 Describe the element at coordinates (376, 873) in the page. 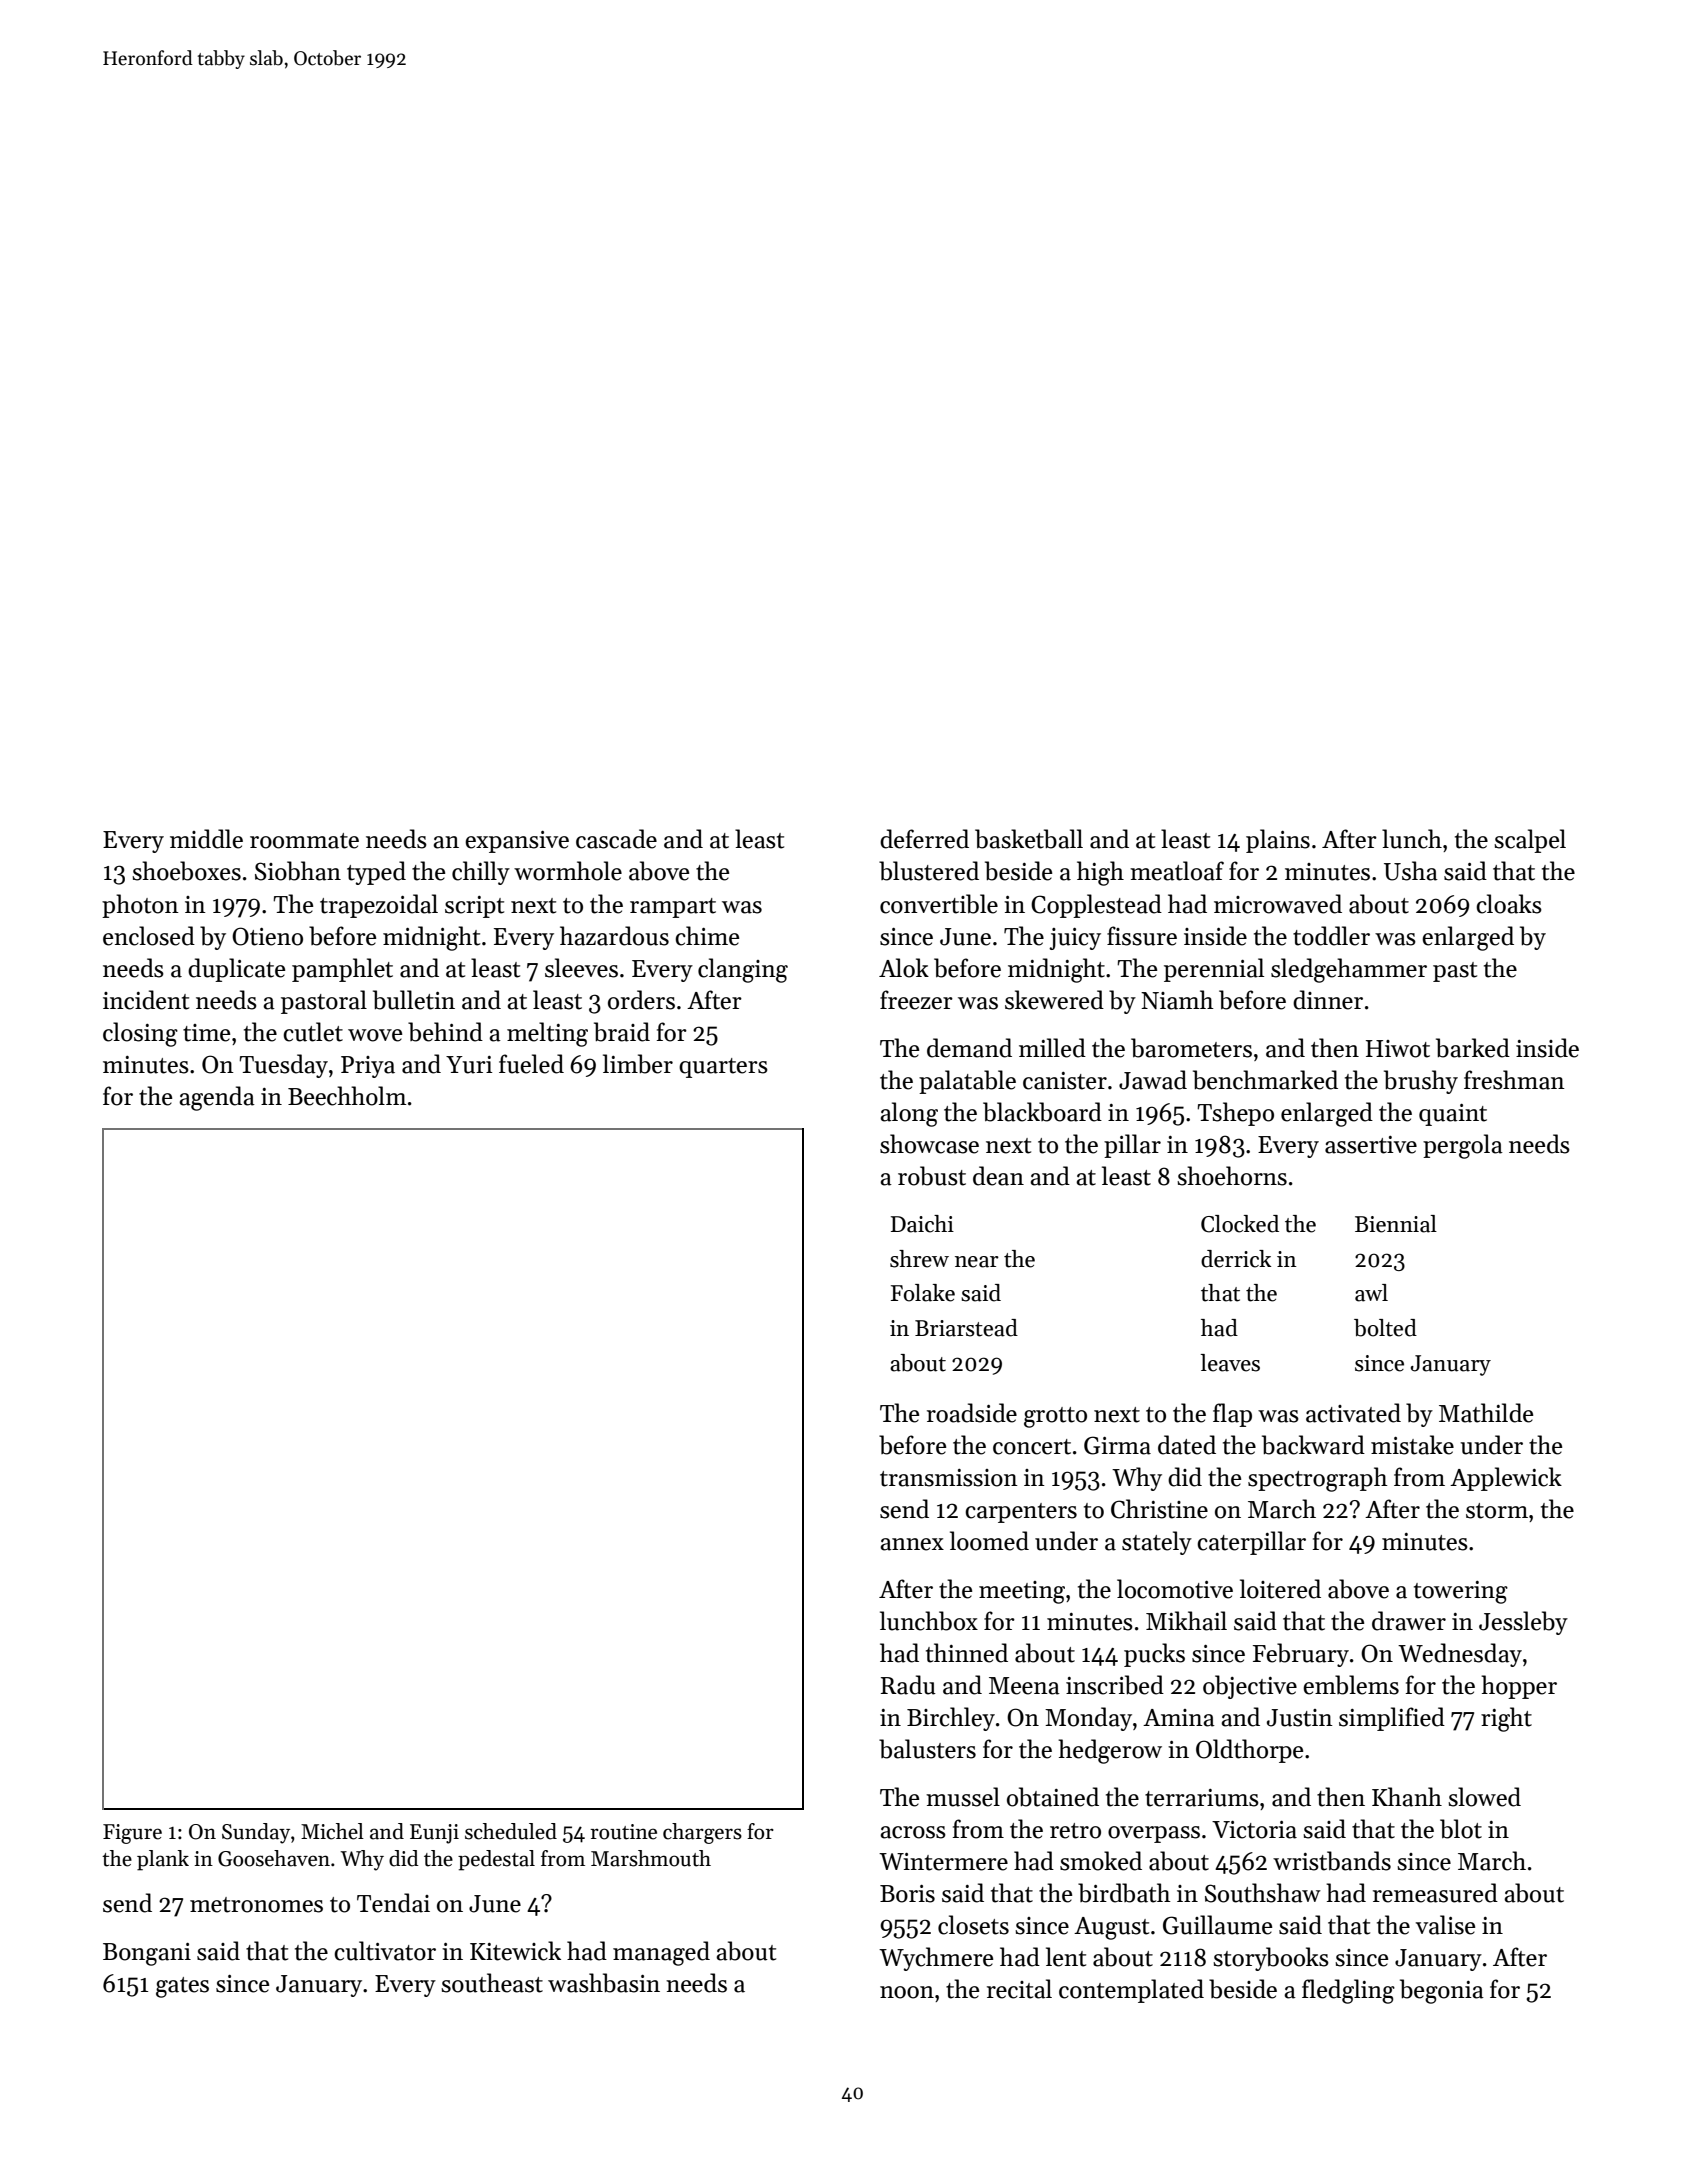

I see `typed` at that location.
